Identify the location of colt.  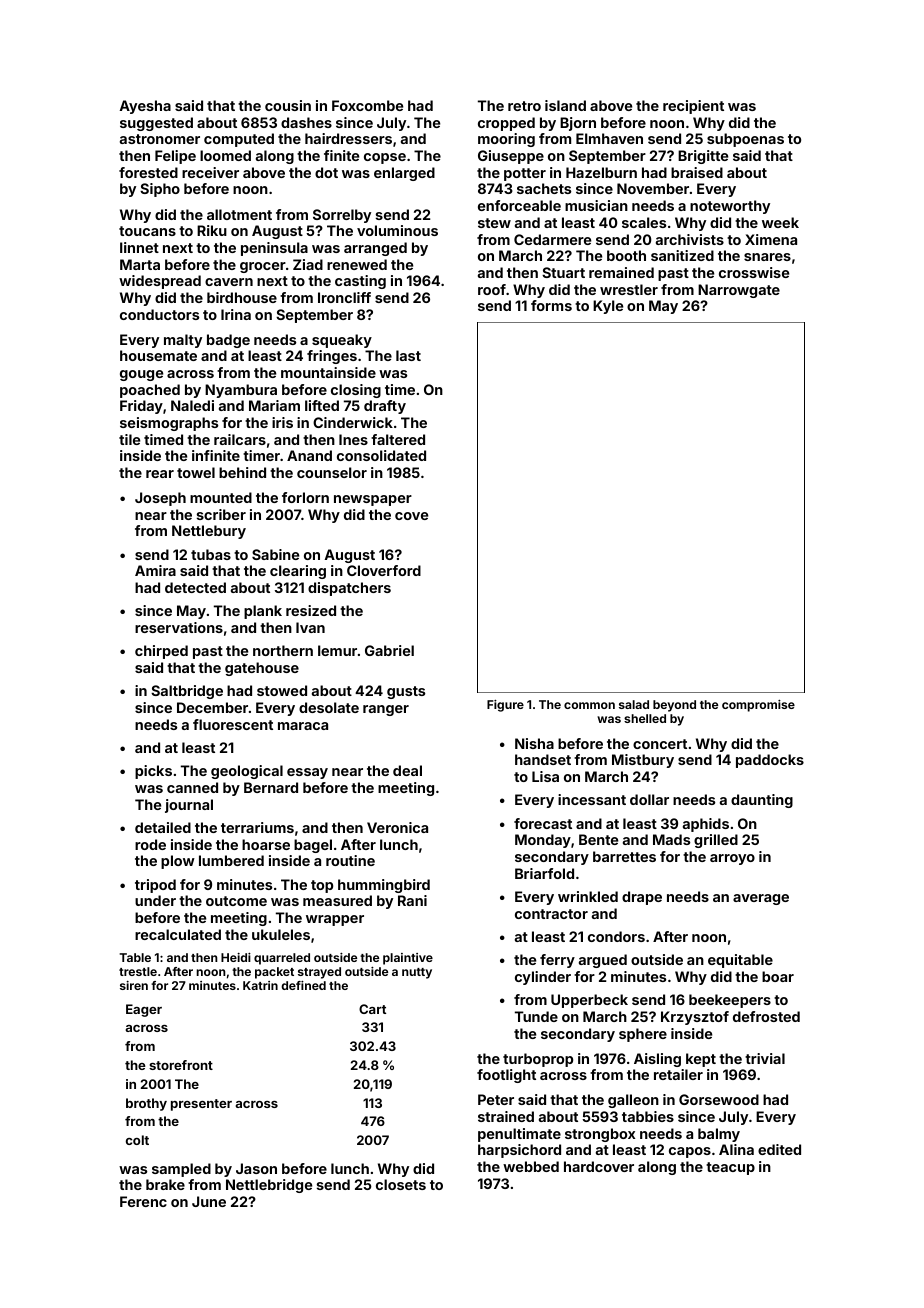
(137, 1140).
